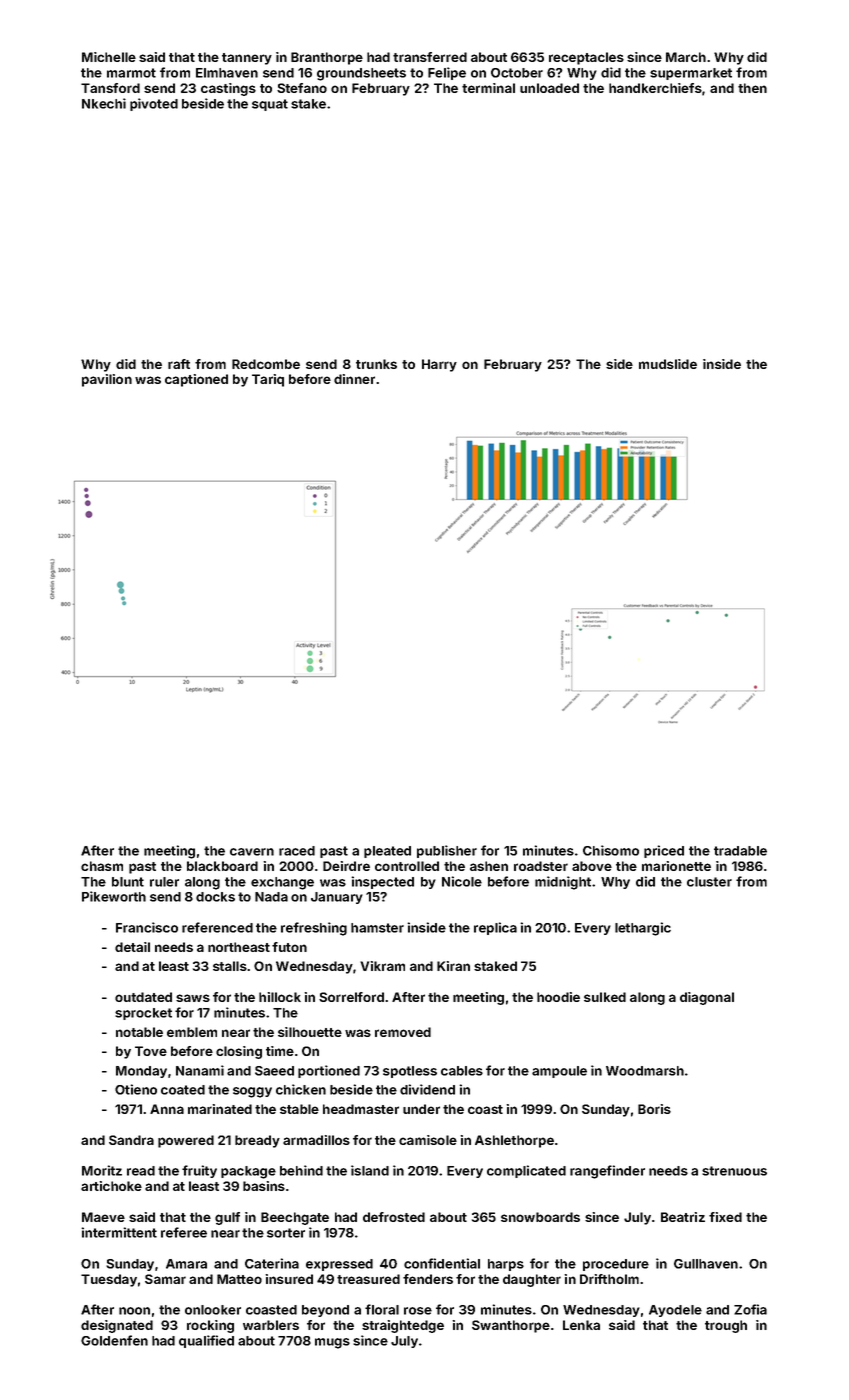  Describe the element at coordinates (354, 379) in the image. I see `dinner` at that location.
